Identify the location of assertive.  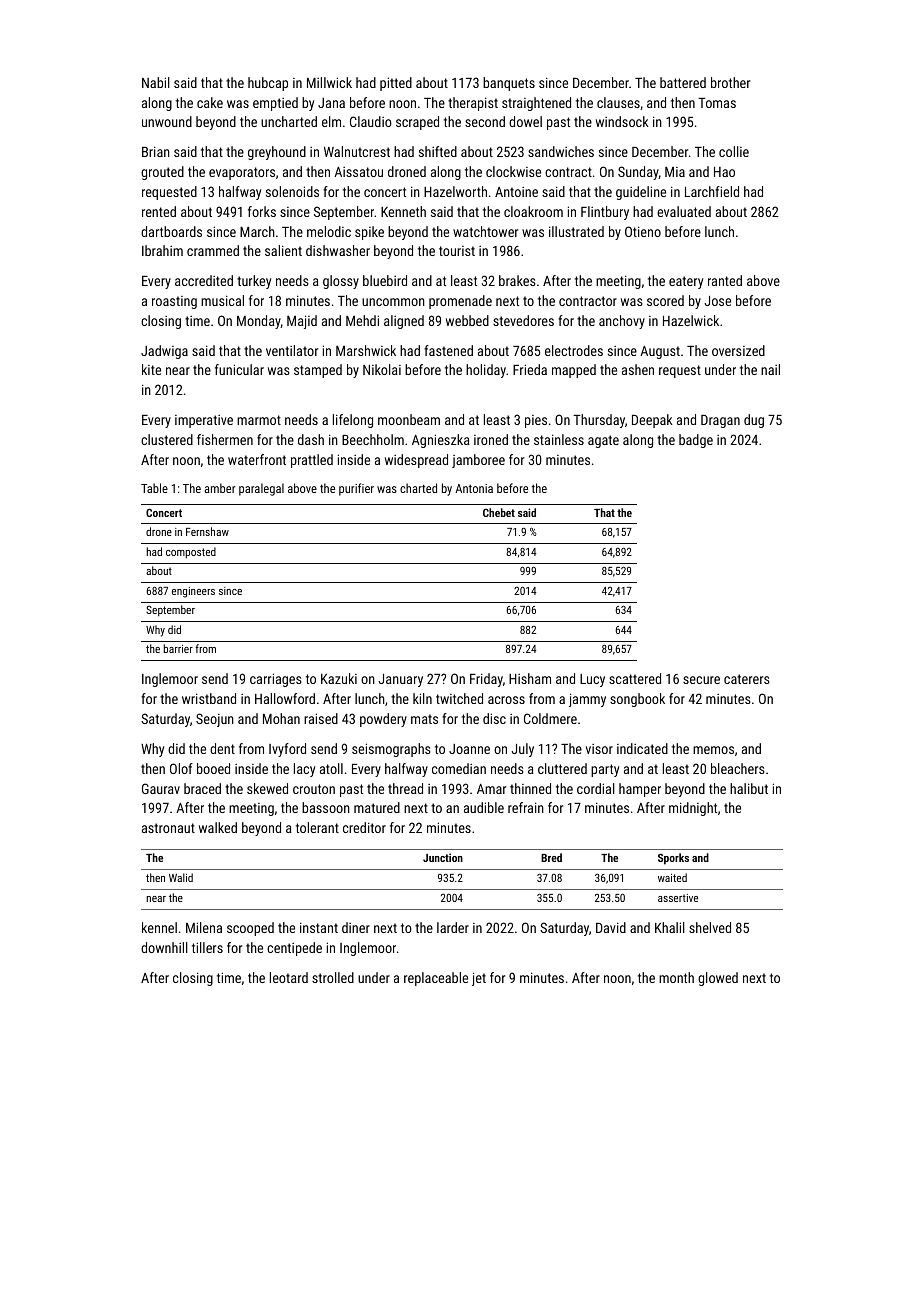
(678, 898).
